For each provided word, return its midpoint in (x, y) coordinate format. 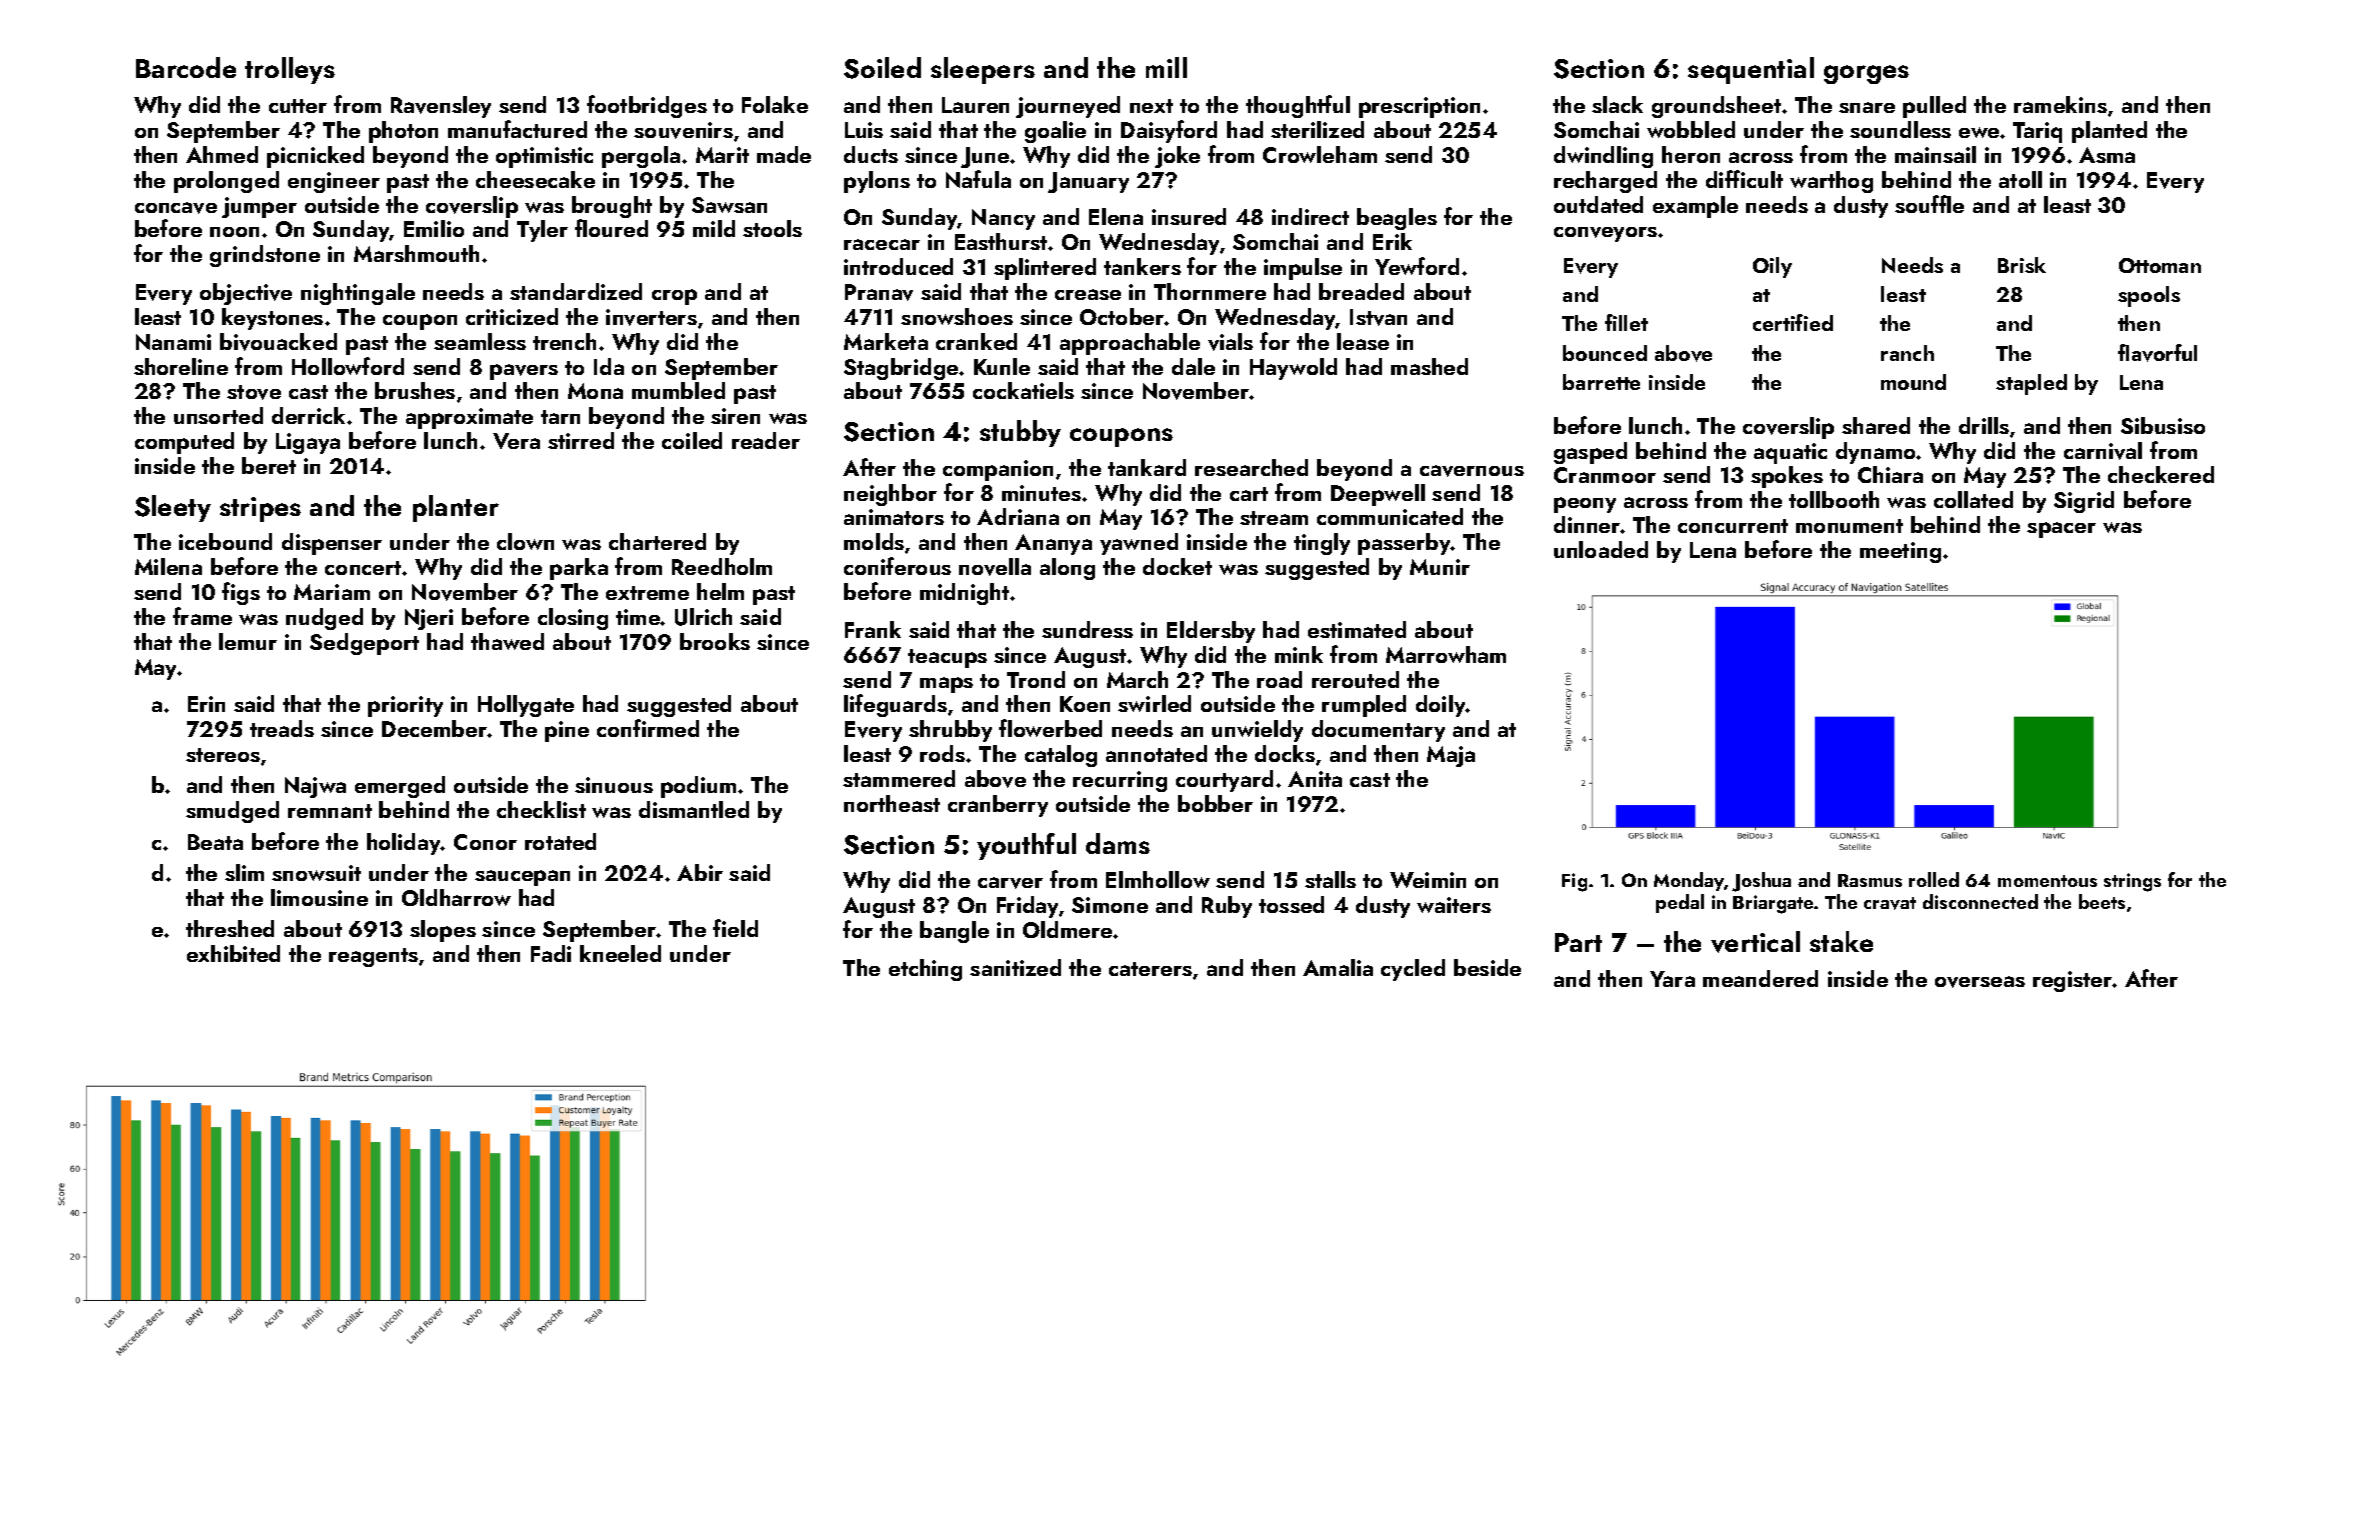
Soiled (882, 68)
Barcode (186, 67)
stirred (581, 440)
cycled (1413, 970)
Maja (1451, 756)
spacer (2061, 530)
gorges (1866, 74)
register (2073, 981)
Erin (206, 704)
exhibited (233, 953)
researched (1251, 467)
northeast (892, 803)
